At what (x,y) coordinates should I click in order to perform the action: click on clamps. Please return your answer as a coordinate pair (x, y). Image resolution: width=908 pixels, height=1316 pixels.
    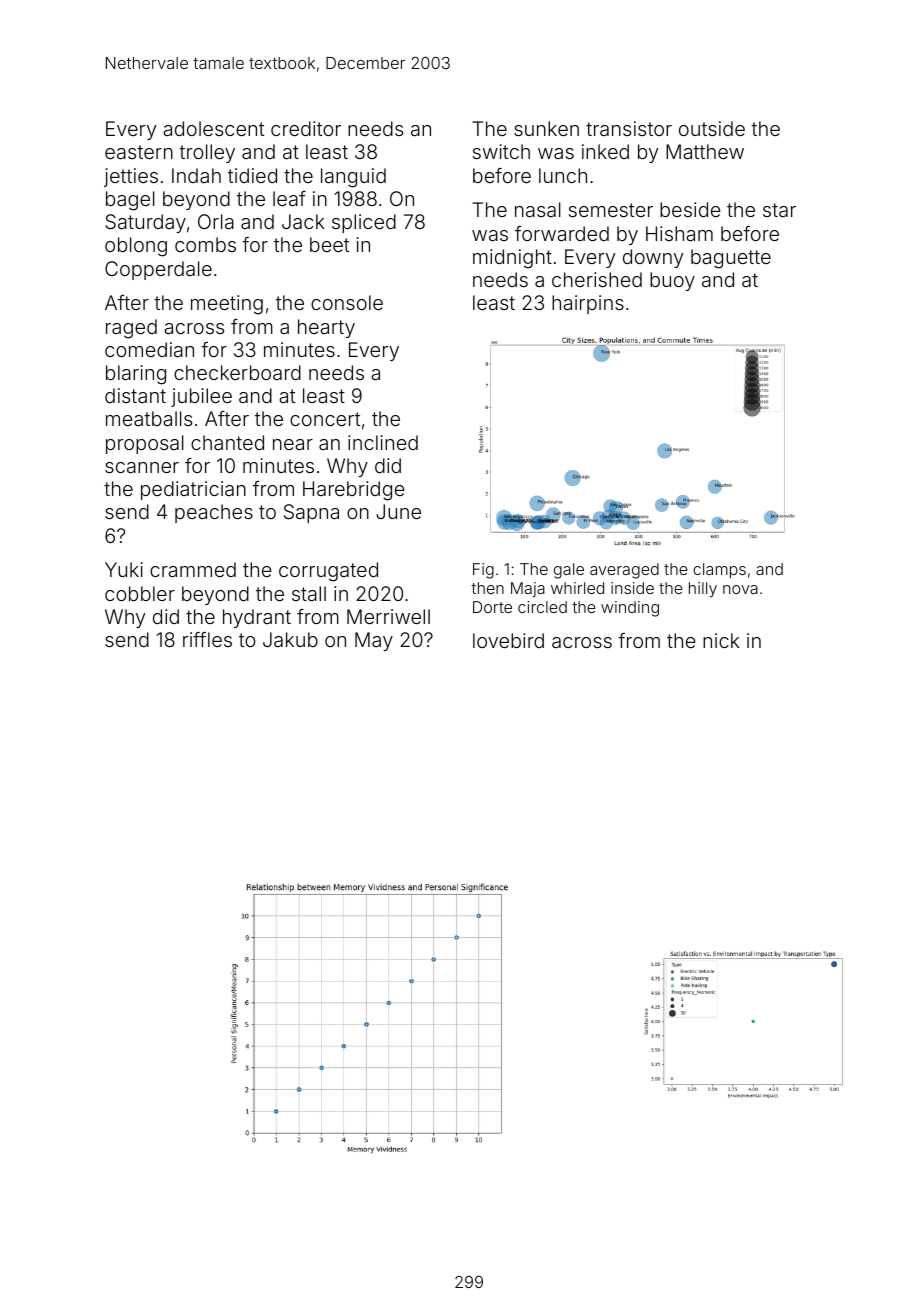
    Looking at the image, I should click on (719, 571).
